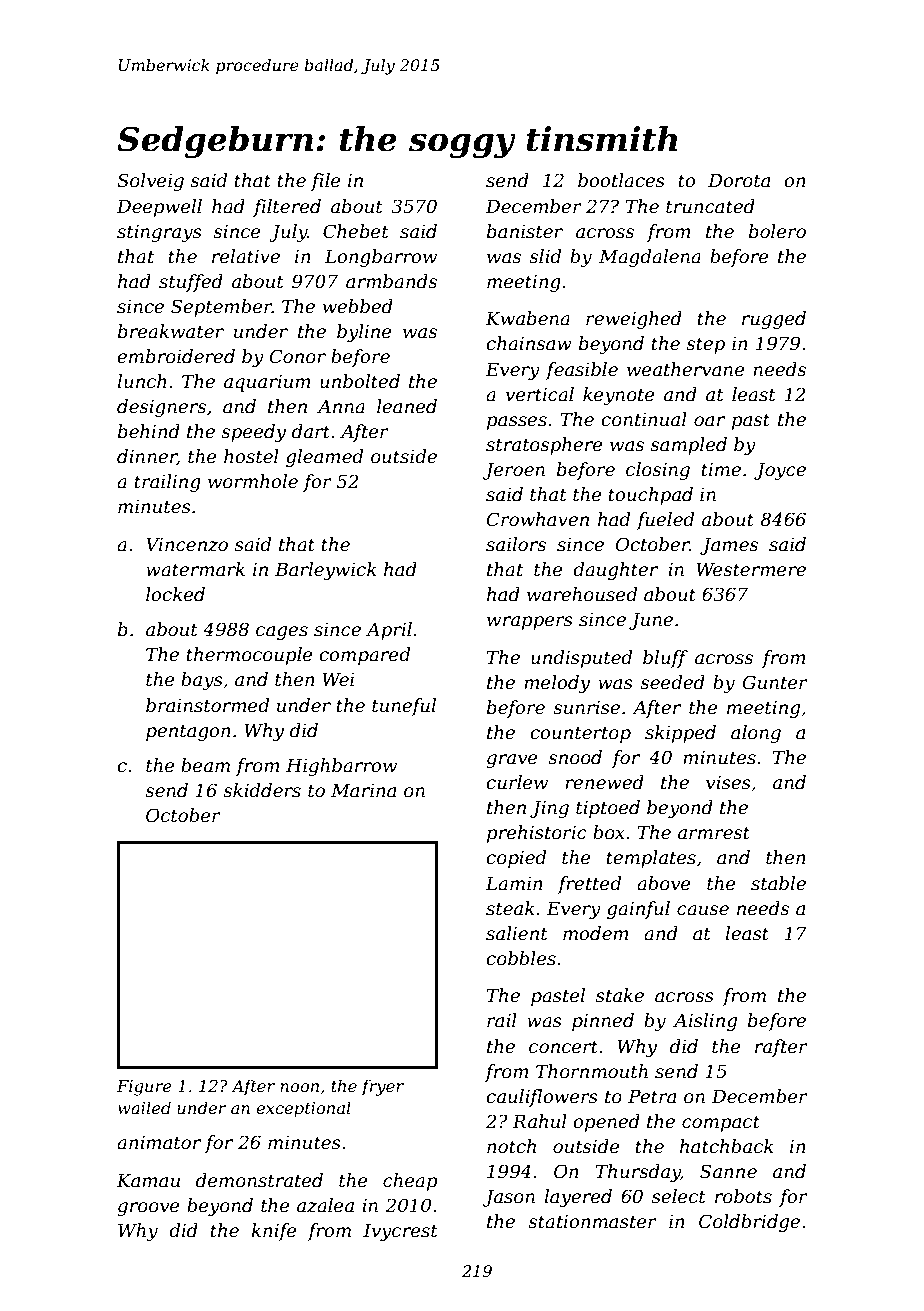  What do you see at coordinates (650, 496) in the screenshot?
I see `touchpad` at bounding box center [650, 496].
